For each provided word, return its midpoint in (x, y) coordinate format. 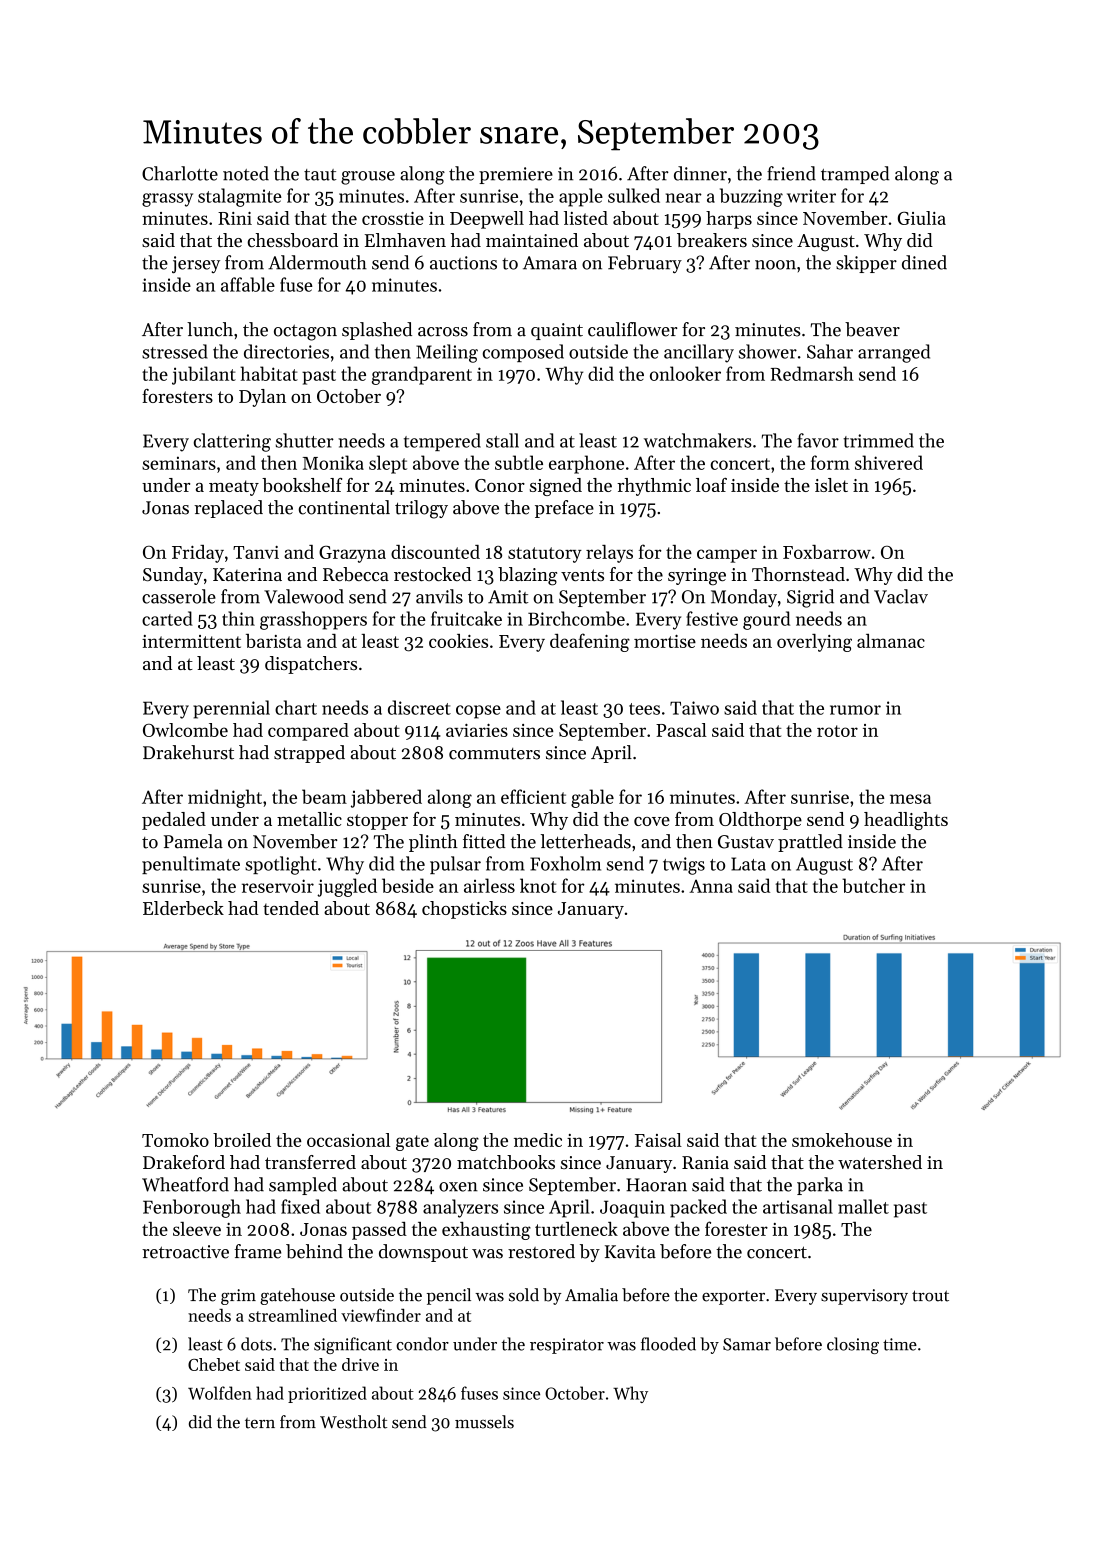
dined (924, 262)
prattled (810, 843)
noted (246, 173)
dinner (700, 173)
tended (291, 908)
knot (538, 885)
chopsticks (464, 910)
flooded (668, 1344)
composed (523, 353)
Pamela (193, 841)
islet (831, 485)
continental (344, 507)
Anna (711, 886)
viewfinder (381, 1315)
